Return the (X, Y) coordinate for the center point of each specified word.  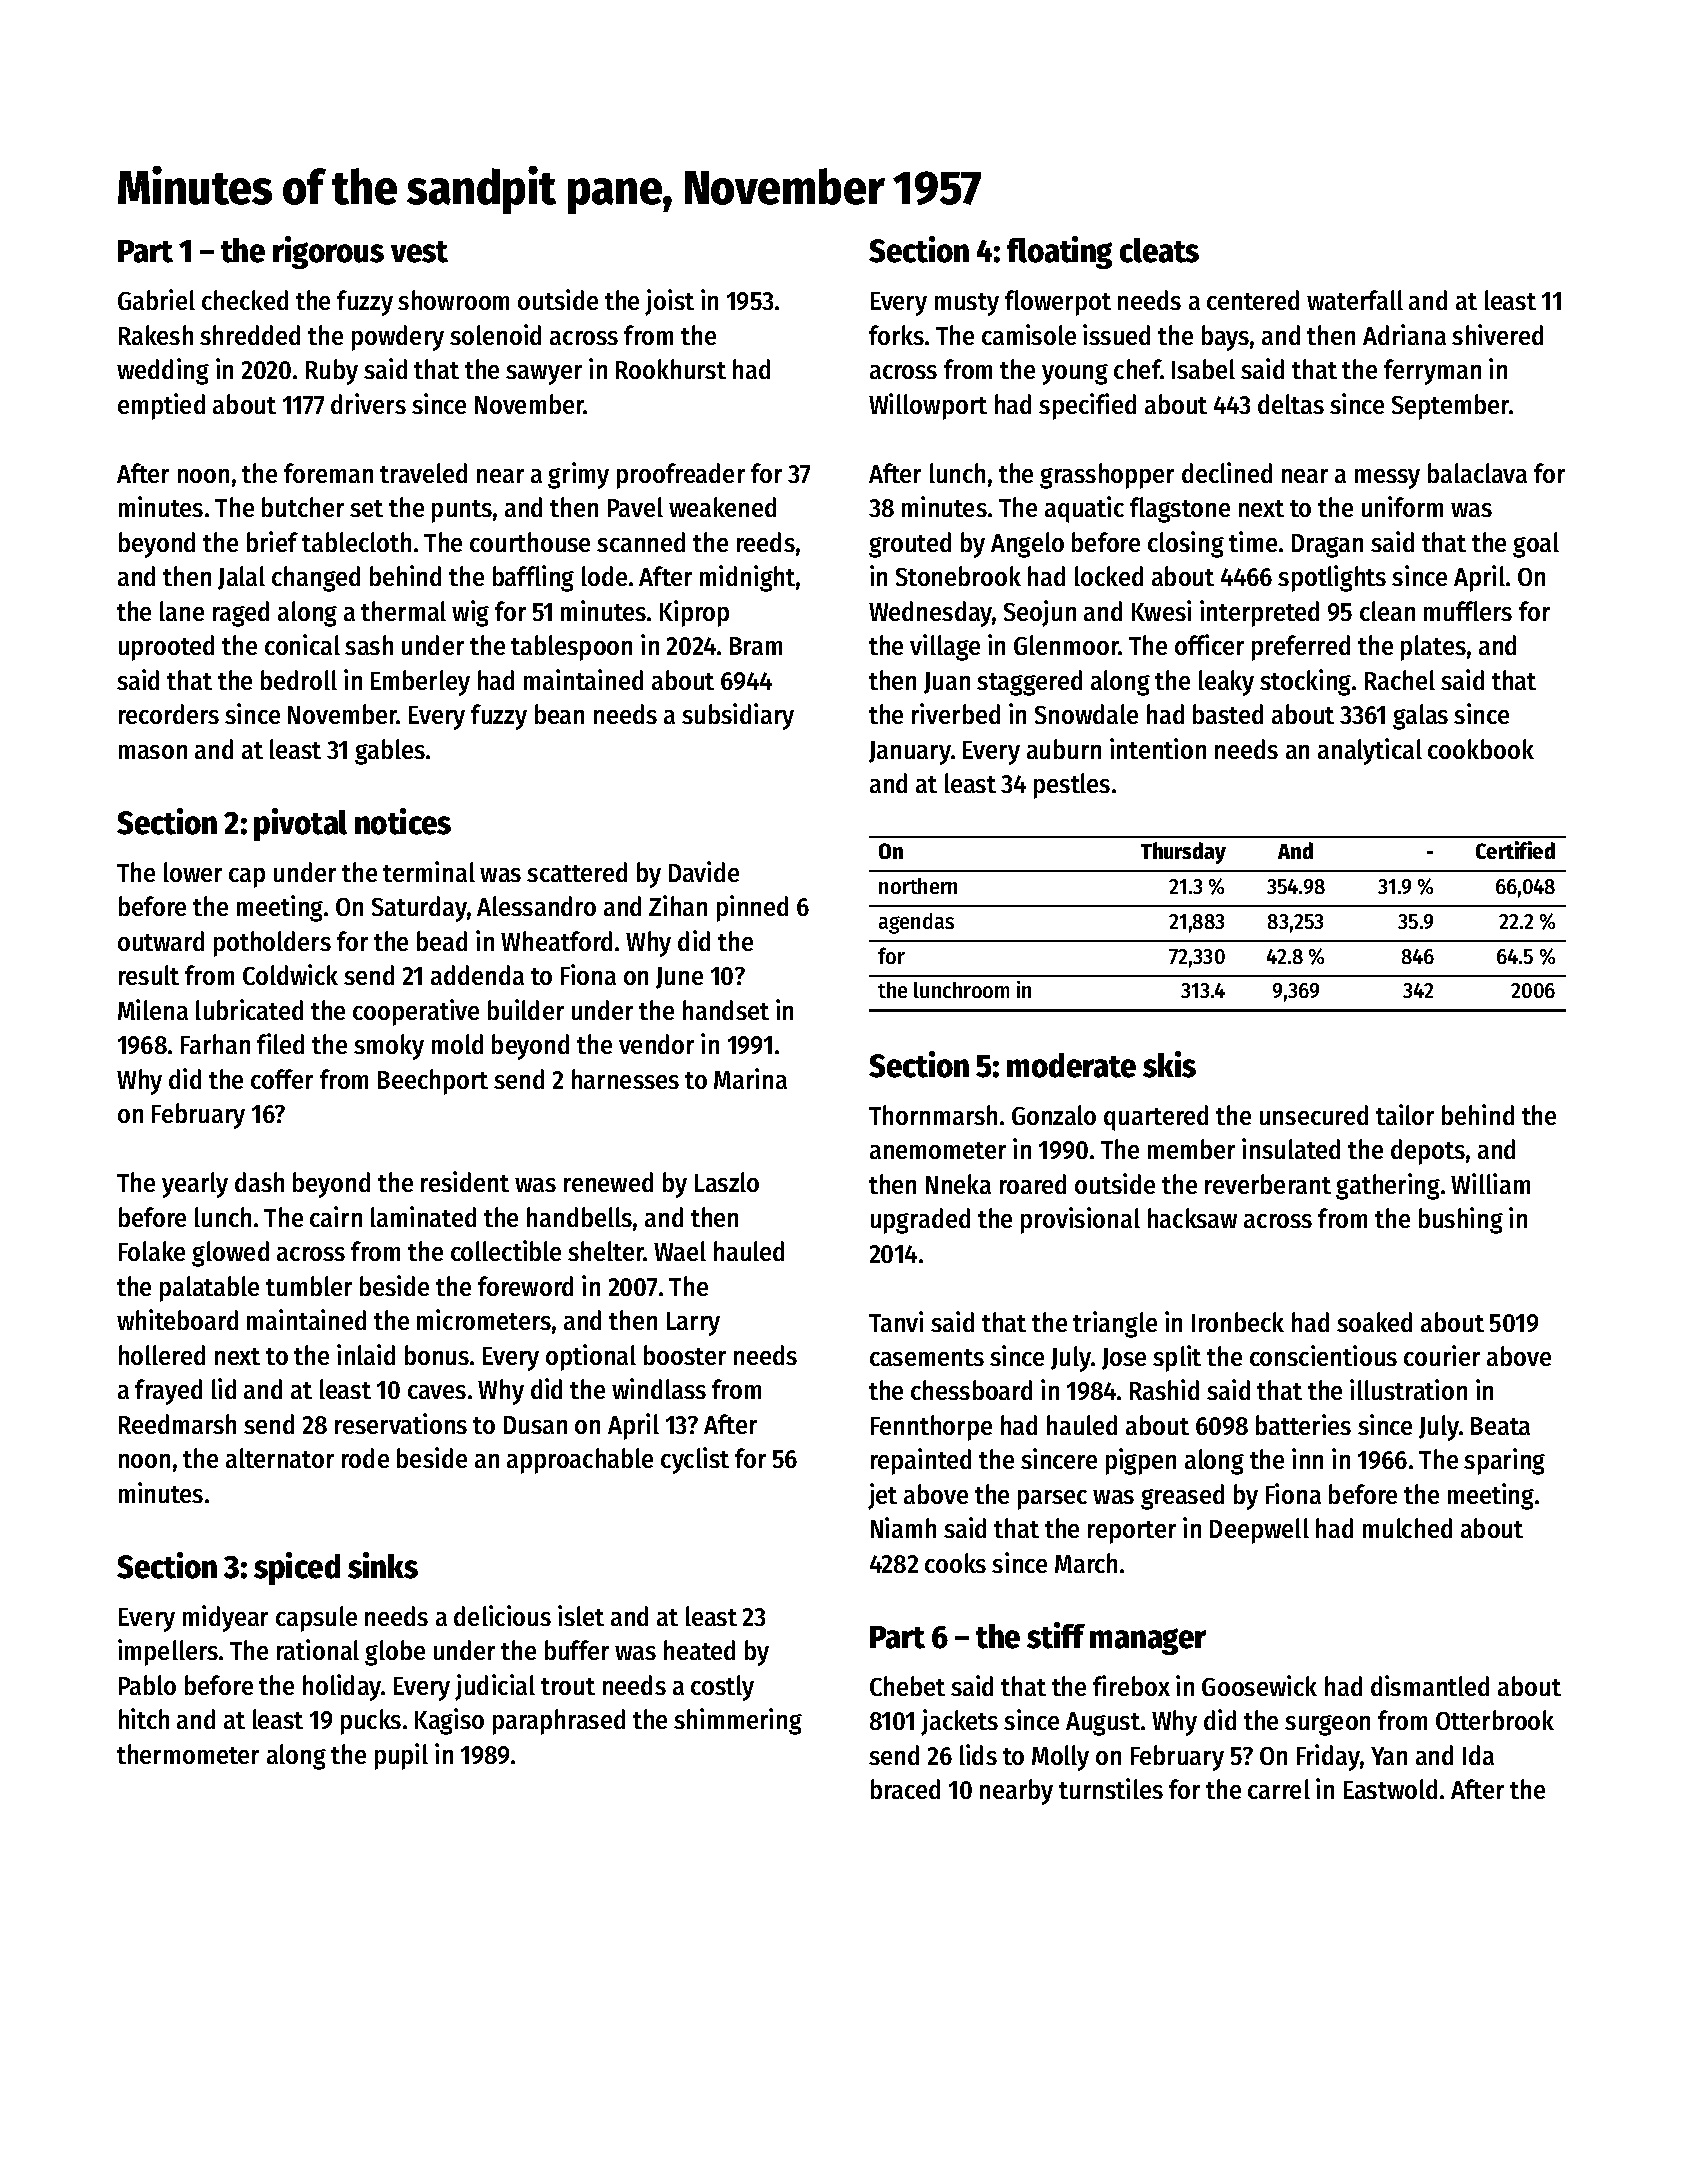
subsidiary (738, 716)
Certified (1515, 850)
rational (318, 1649)
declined (1227, 472)
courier (1442, 1355)
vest (419, 252)
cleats (1159, 250)
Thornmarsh (933, 1115)
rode (365, 1458)
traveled (423, 473)
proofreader (681, 476)
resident (465, 1181)
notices (403, 821)
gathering (1388, 1186)
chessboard (971, 1390)
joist (669, 302)
